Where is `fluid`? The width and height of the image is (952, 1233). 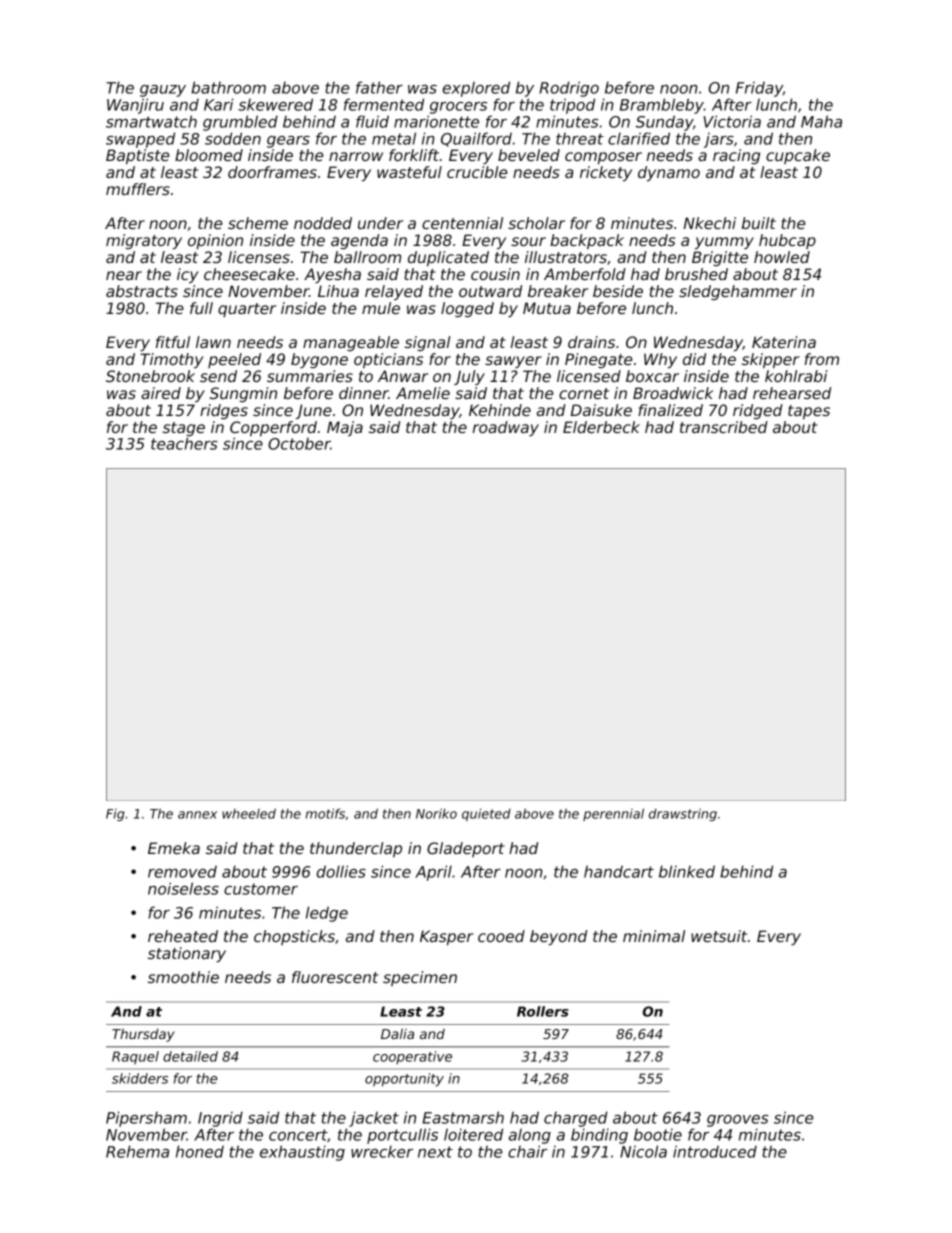
fluid is located at coordinates (372, 121).
